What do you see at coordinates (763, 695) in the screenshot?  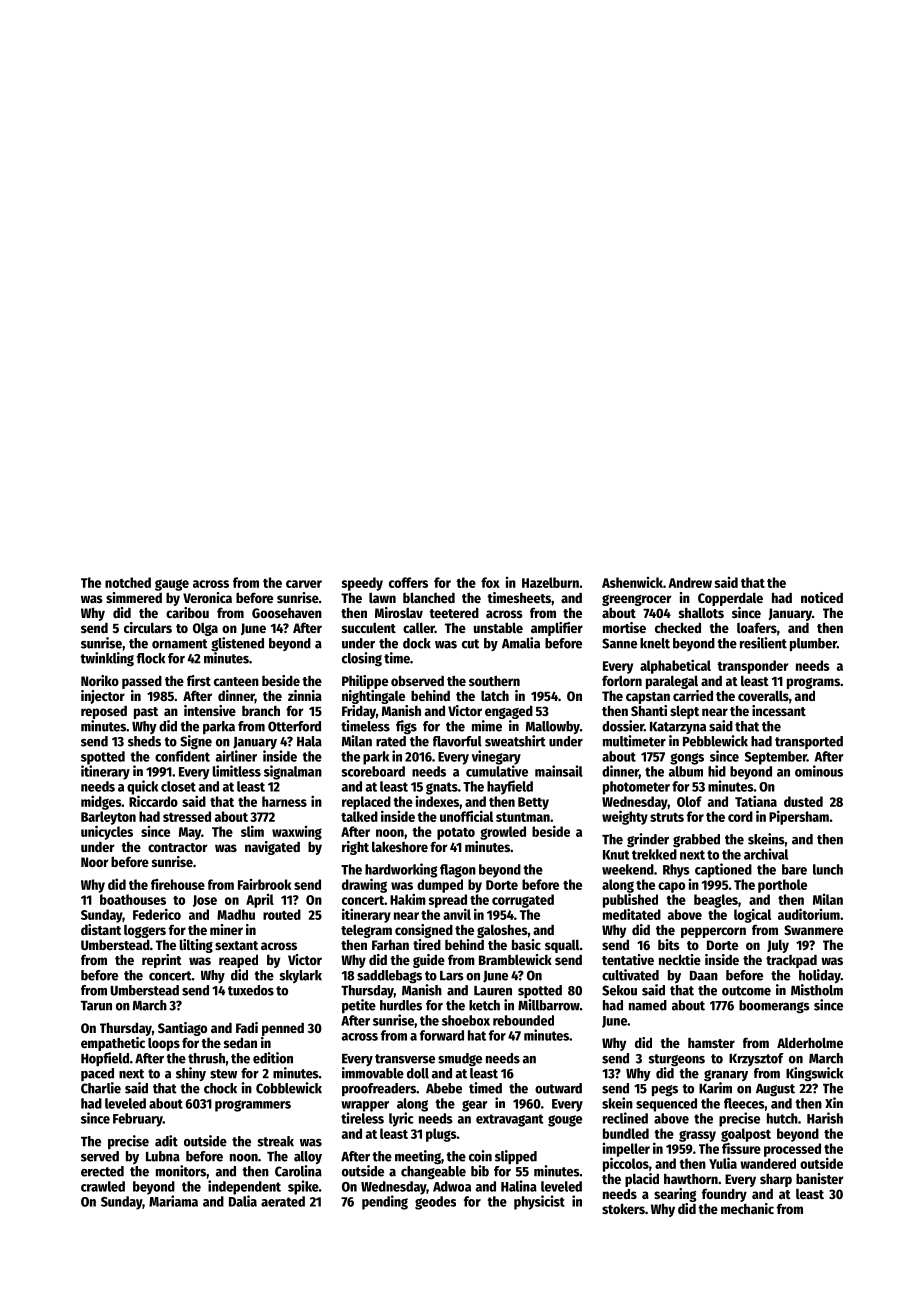 I see `coveralls` at bounding box center [763, 695].
